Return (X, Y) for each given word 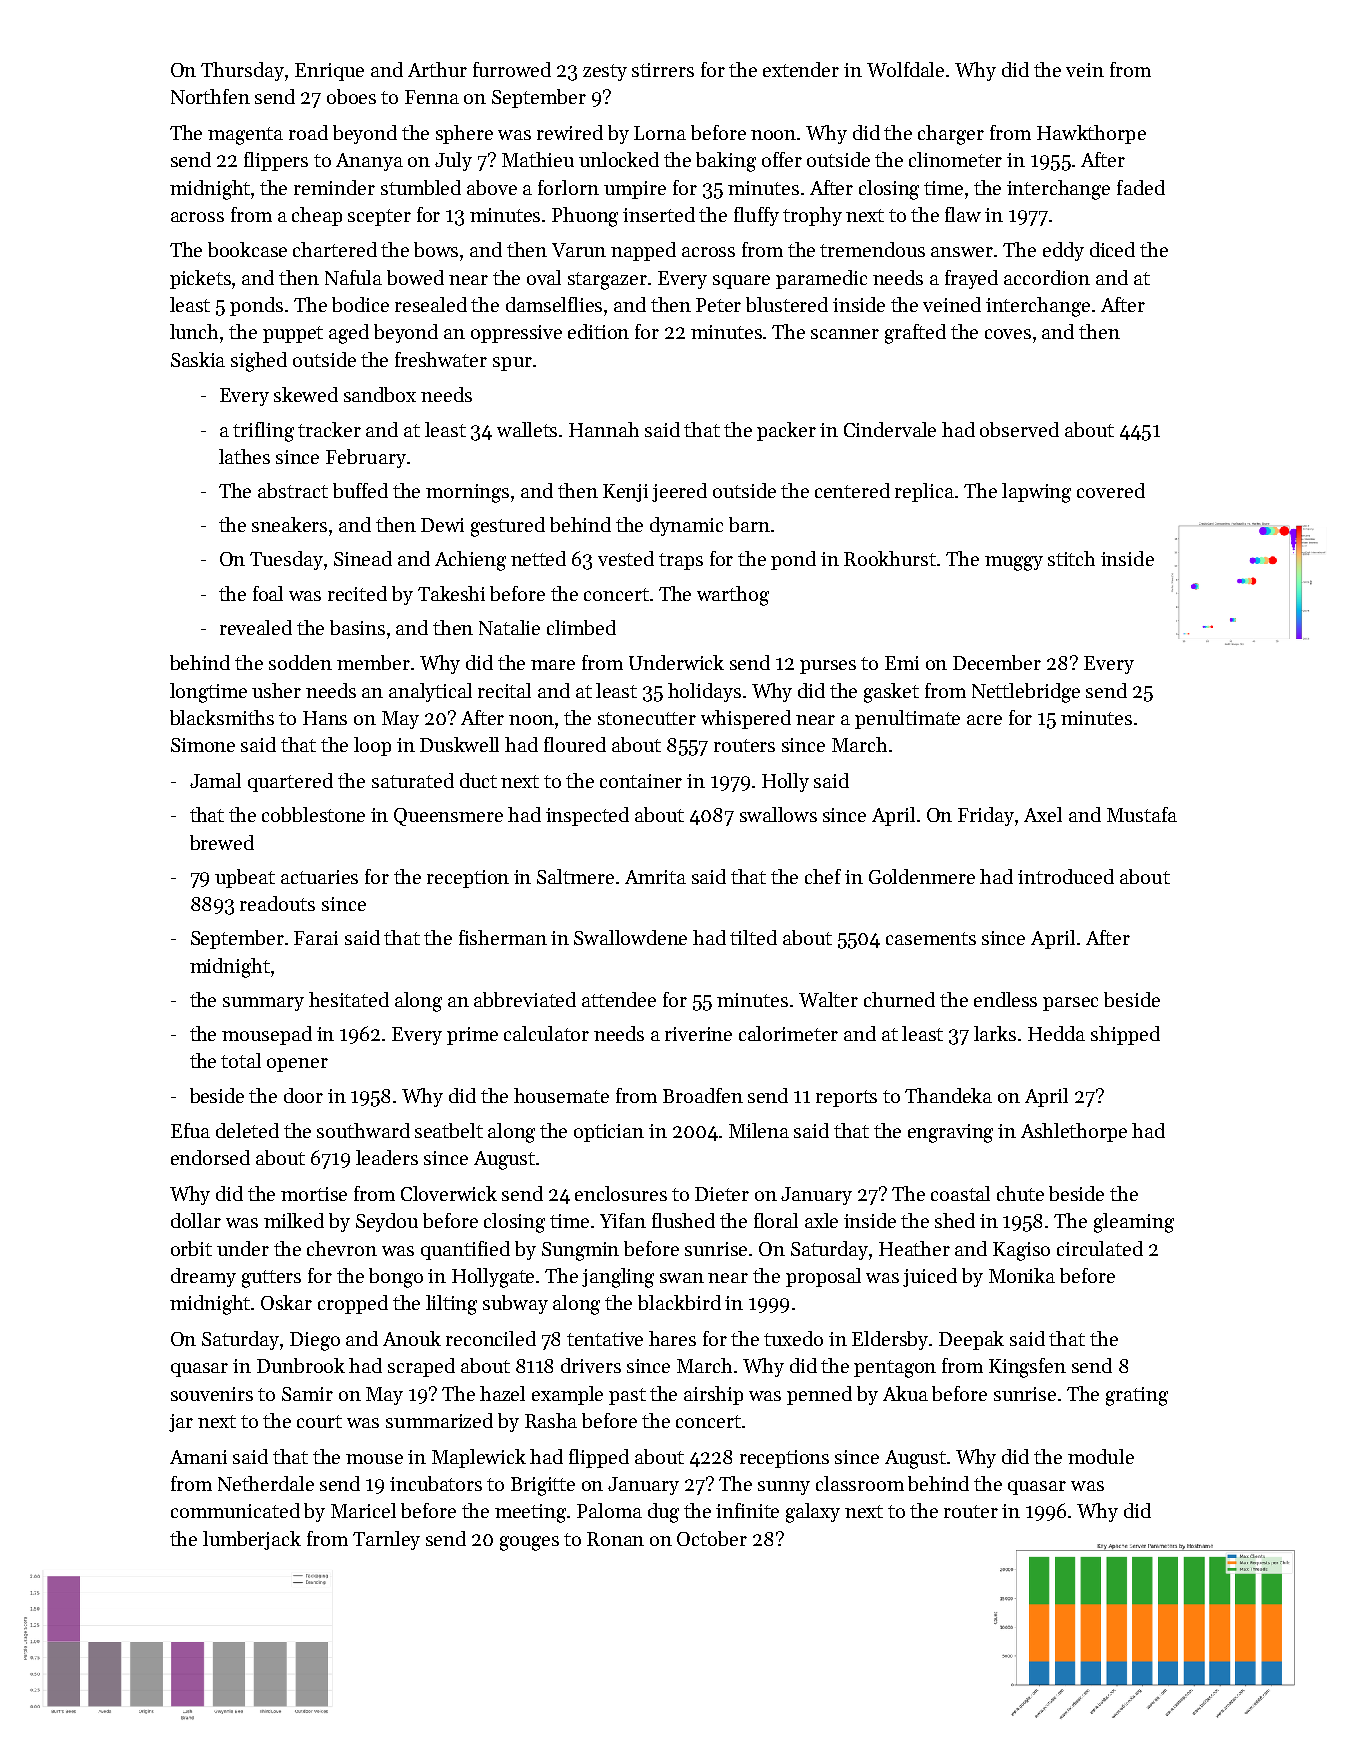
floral (776, 1220)
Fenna (432, 97)
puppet (293, 334)
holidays (704, 692)
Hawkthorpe (1091, 134)
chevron (342, 1248)
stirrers (663, 70)
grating (1137, 1396)
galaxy (813, 1513)
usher (276, 690)
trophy (812, 216)
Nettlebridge (1026, 693)
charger (951, 135)
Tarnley (386, 1540)
